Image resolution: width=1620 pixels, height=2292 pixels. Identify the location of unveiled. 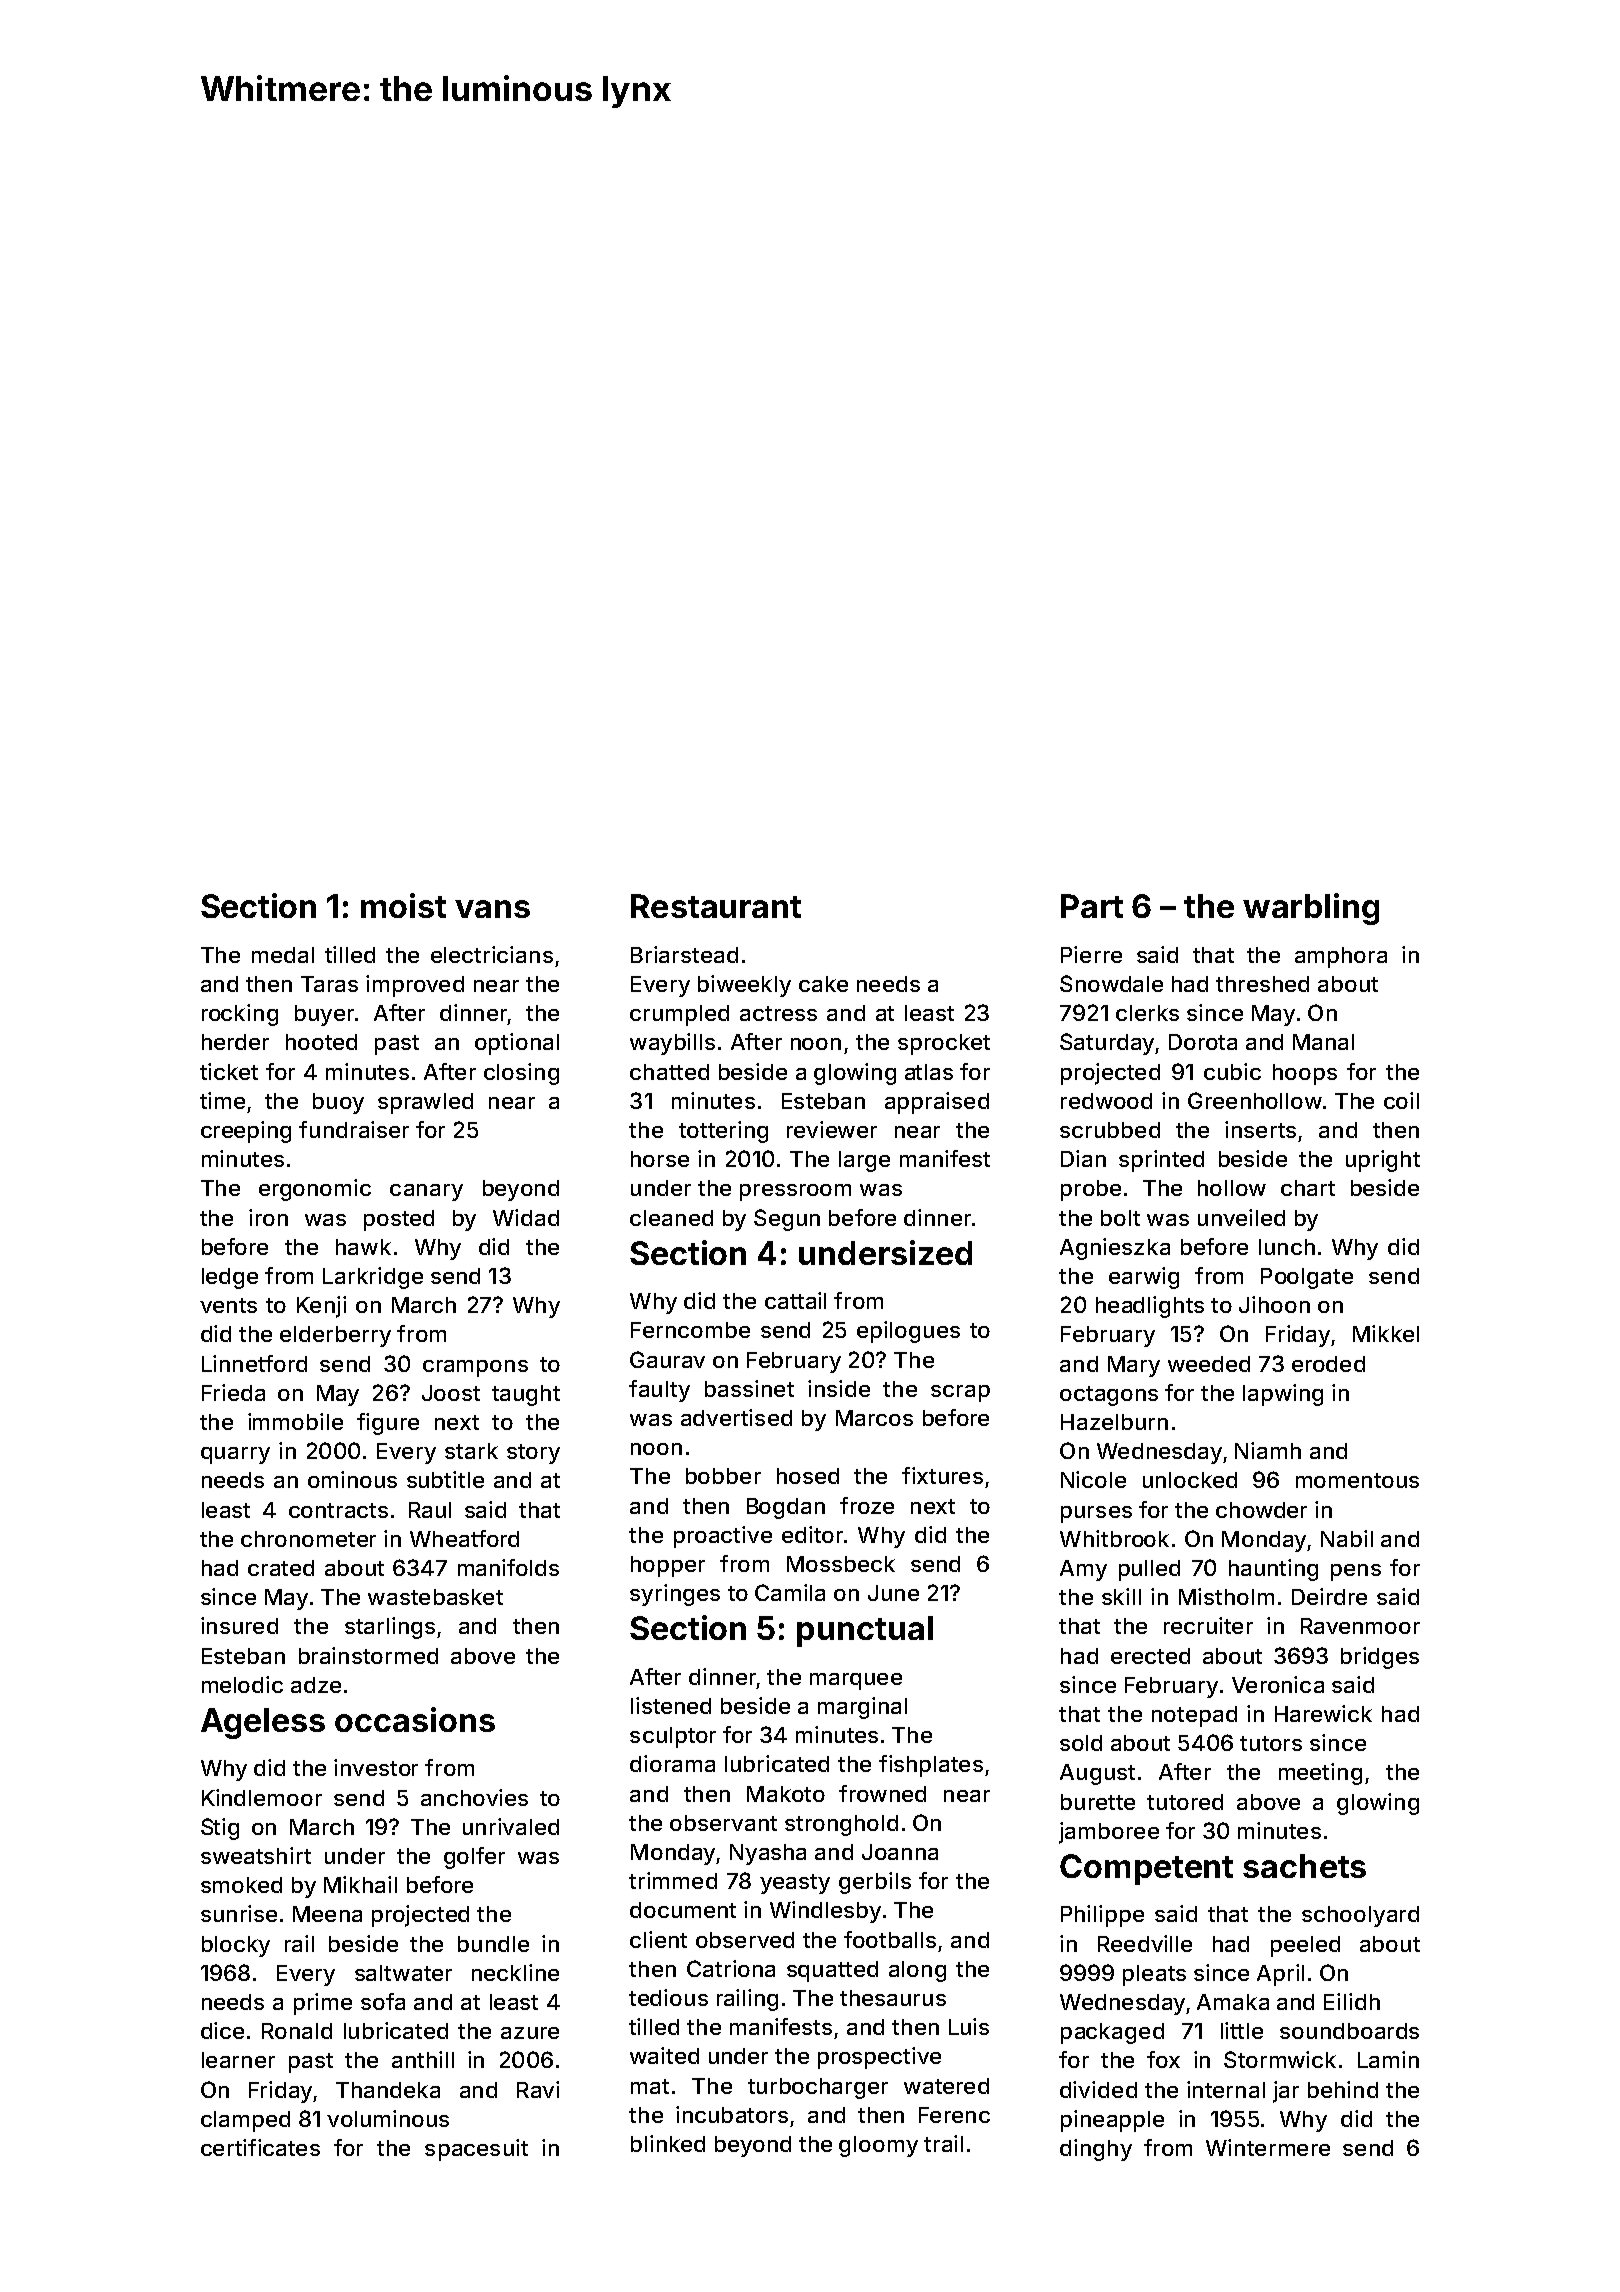
(1241, 1217).
